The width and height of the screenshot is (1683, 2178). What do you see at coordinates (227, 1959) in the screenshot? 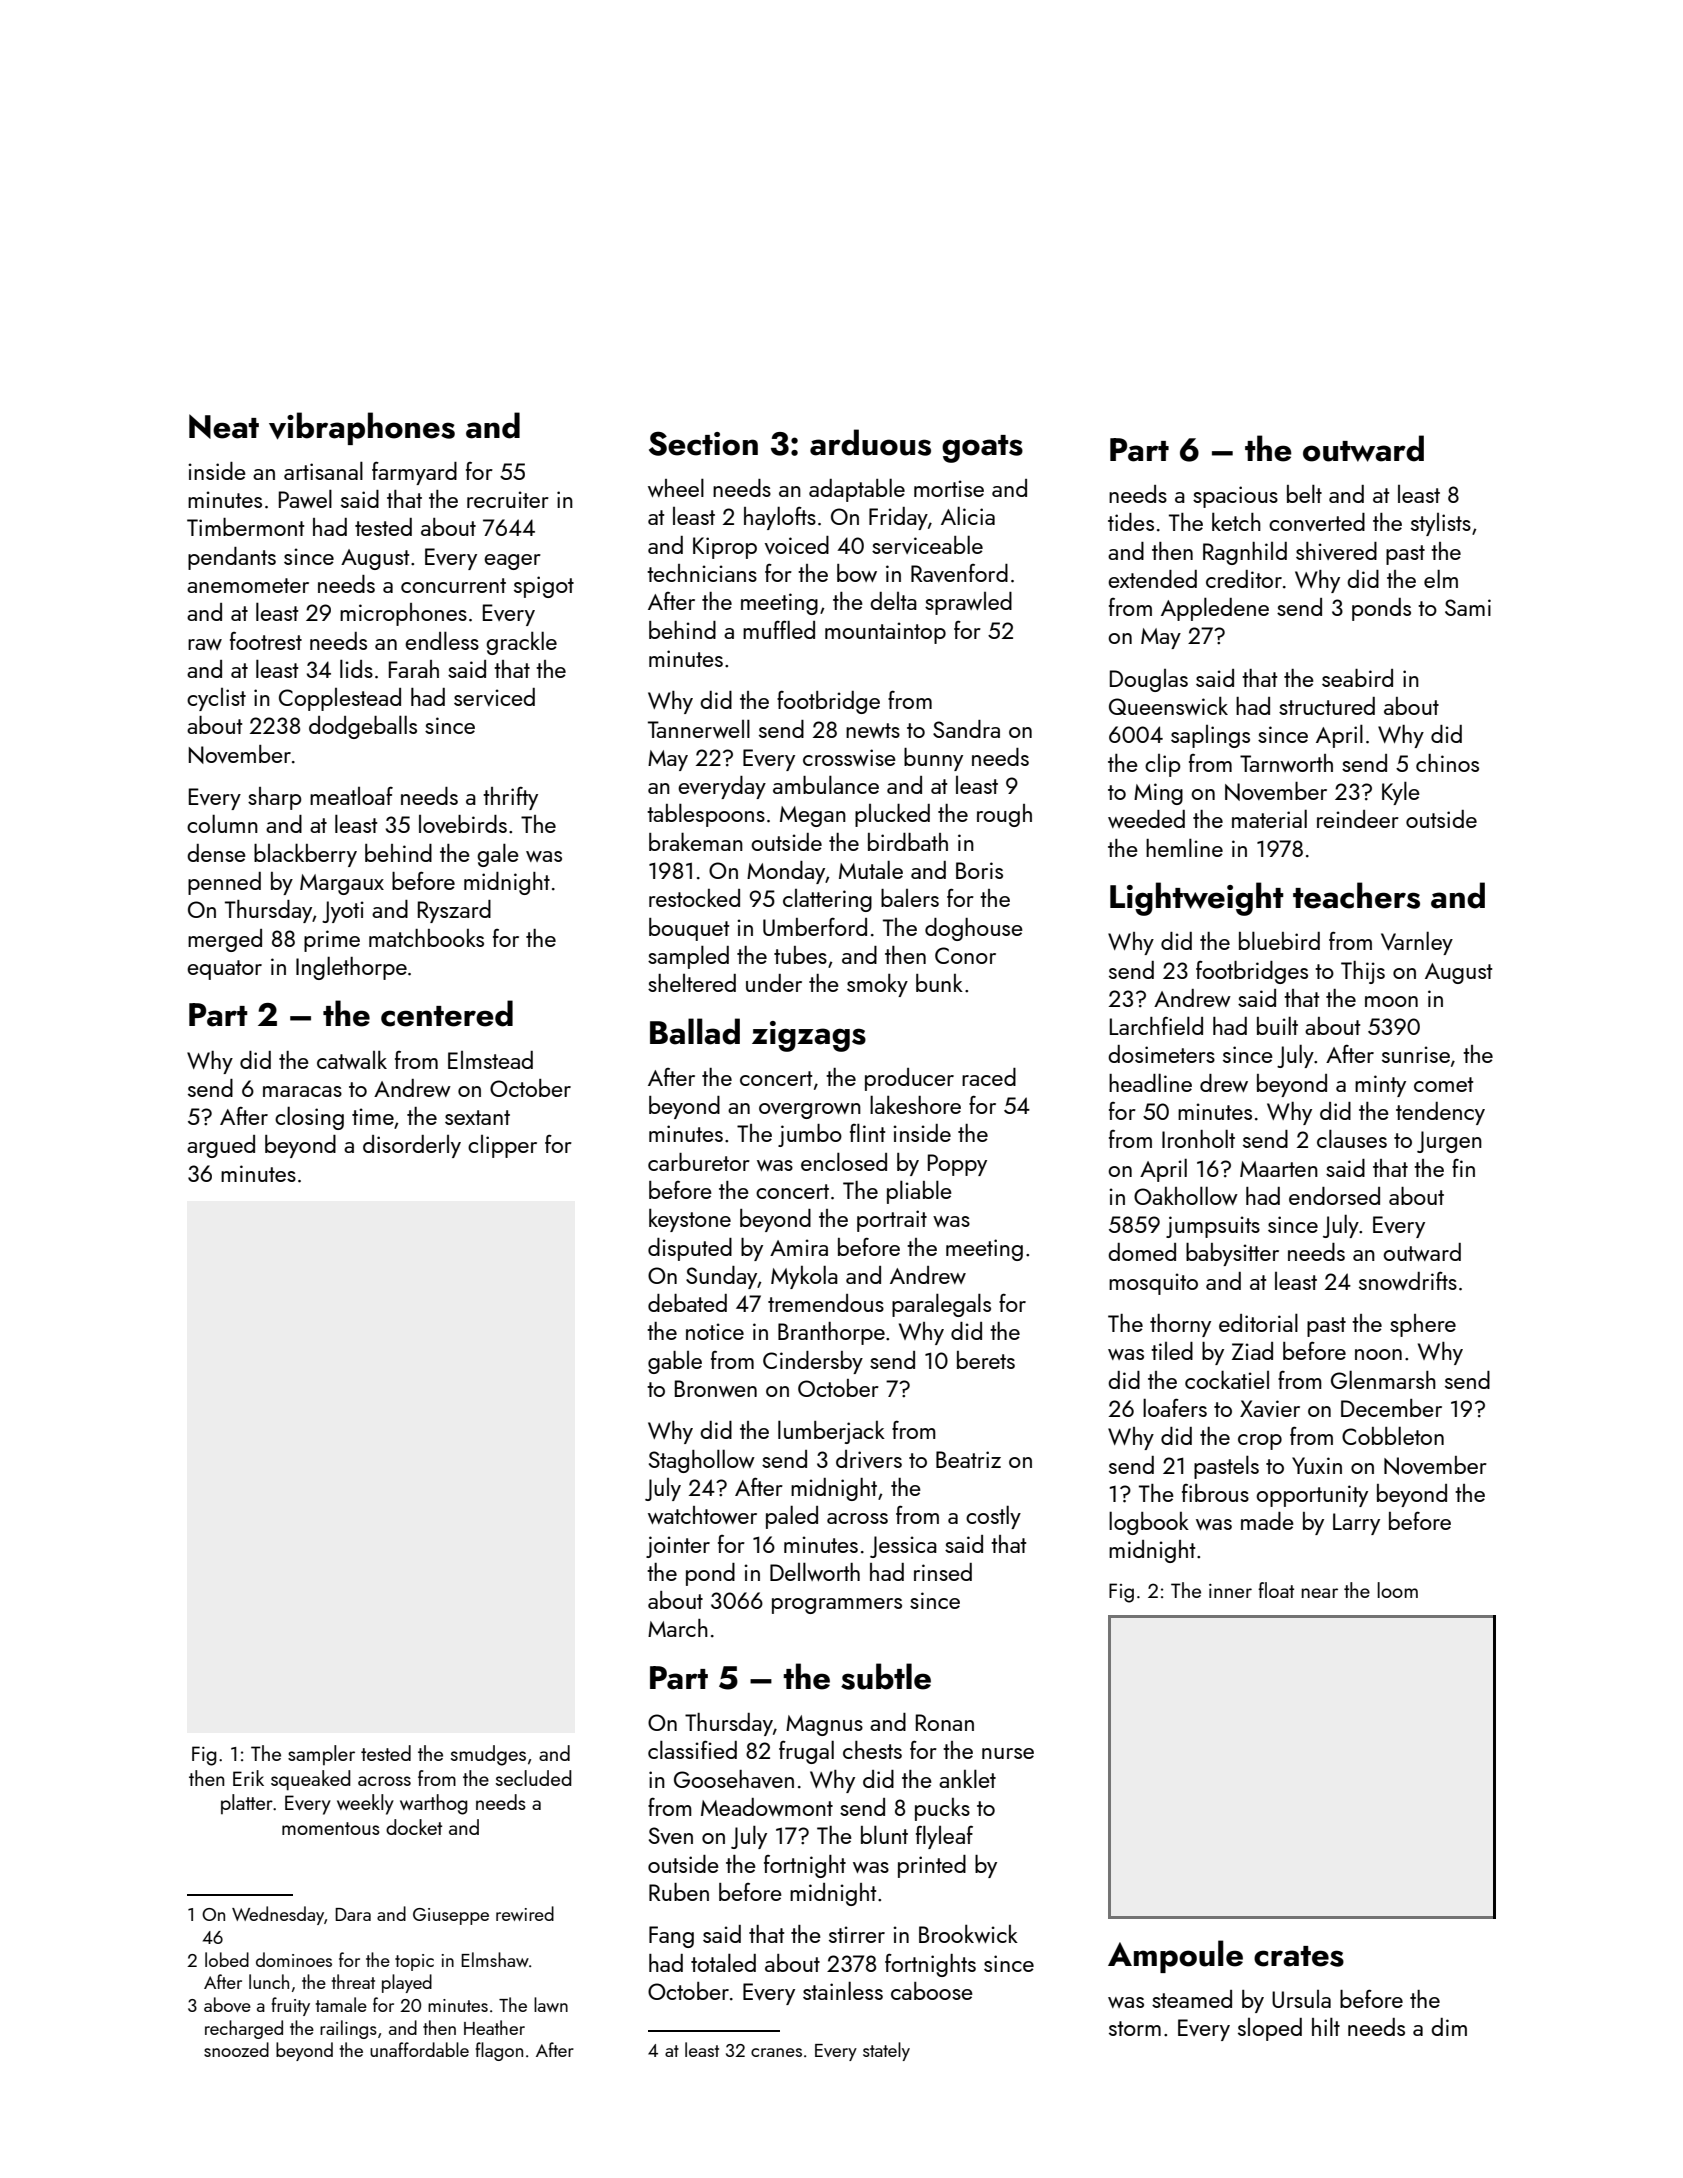
I see `lobed` at bounding box center [227, 1959].
